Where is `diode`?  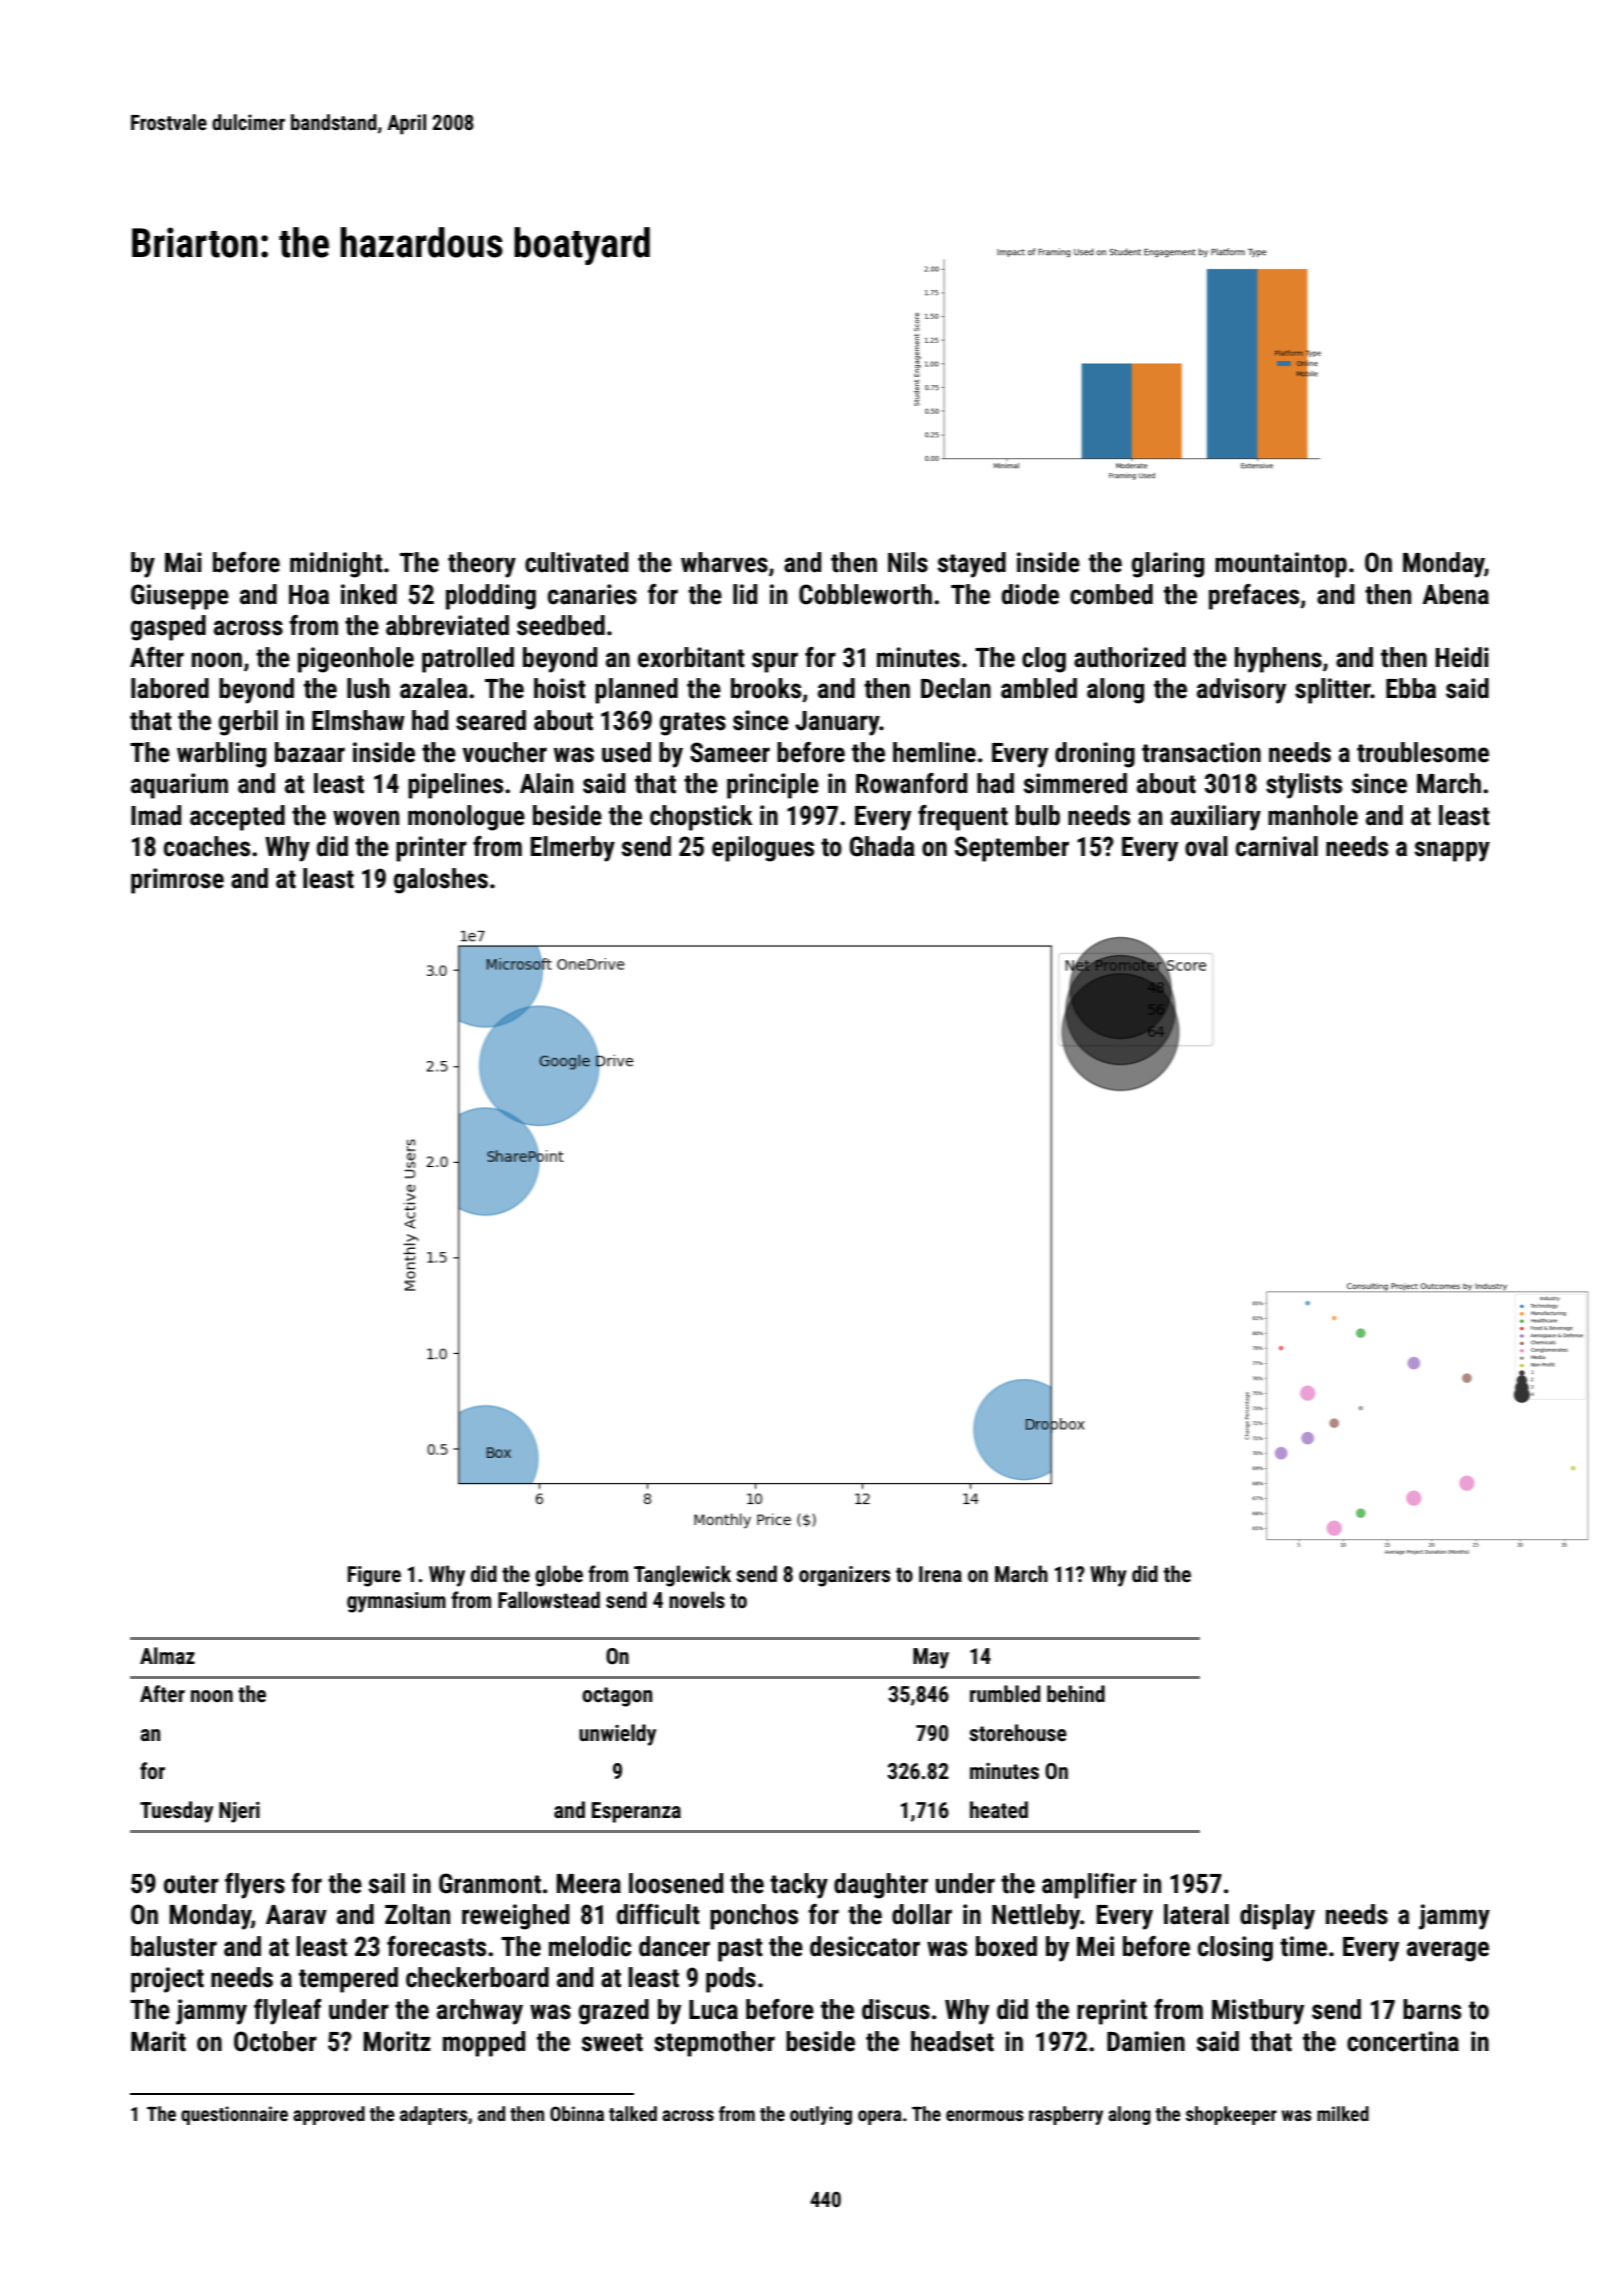
diode is located at coordinates (1030, 594).
